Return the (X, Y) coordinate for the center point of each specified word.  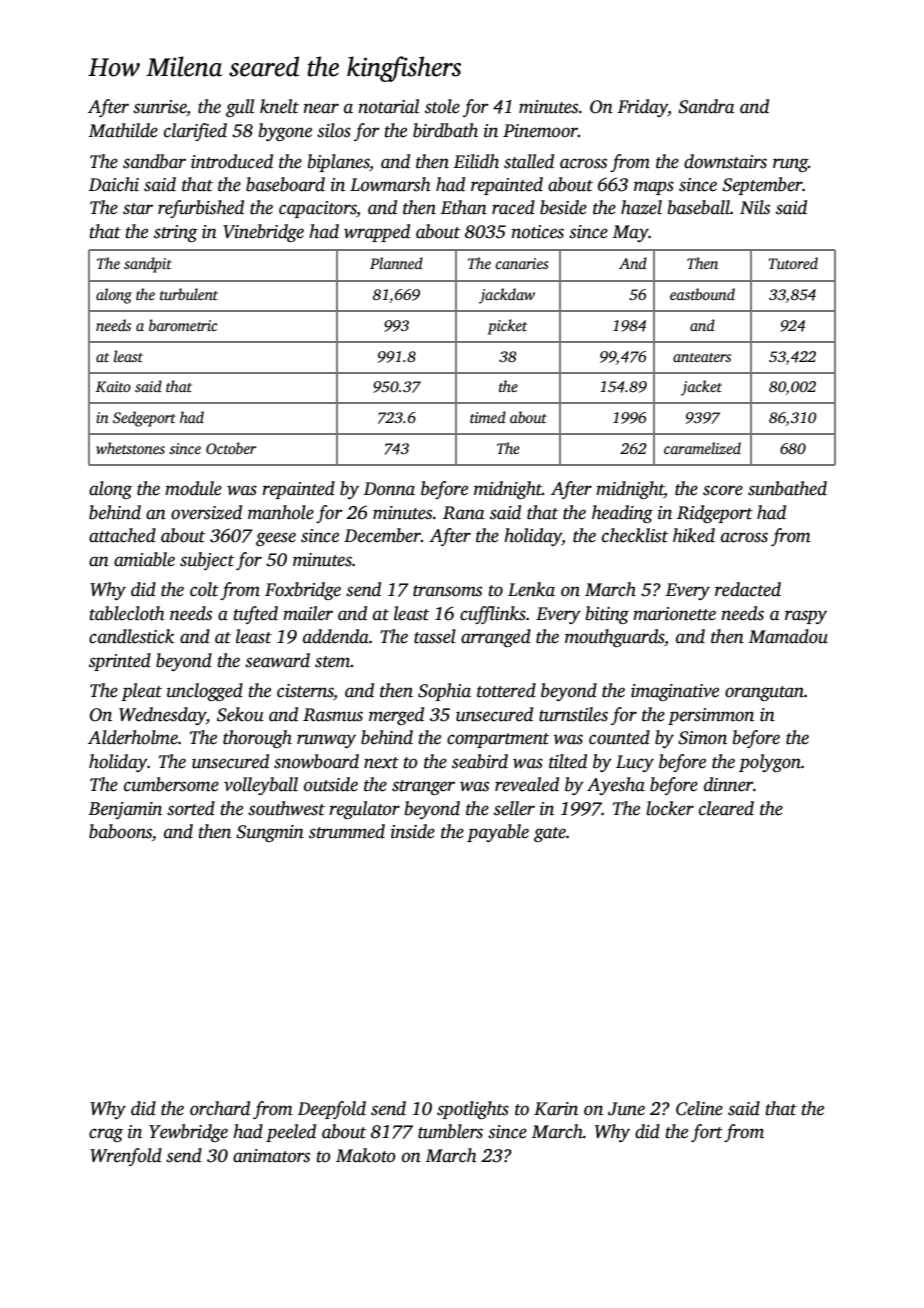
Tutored (793, 263)
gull (240, 108)
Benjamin (125, 810)
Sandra (706, 106)
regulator (364, 810)
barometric (183, 325)
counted (619, 737)
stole (442, 106)
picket (507, 327)
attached (122, 535)
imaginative (675, 692)
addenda (336, 636)
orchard (220, 1108)
